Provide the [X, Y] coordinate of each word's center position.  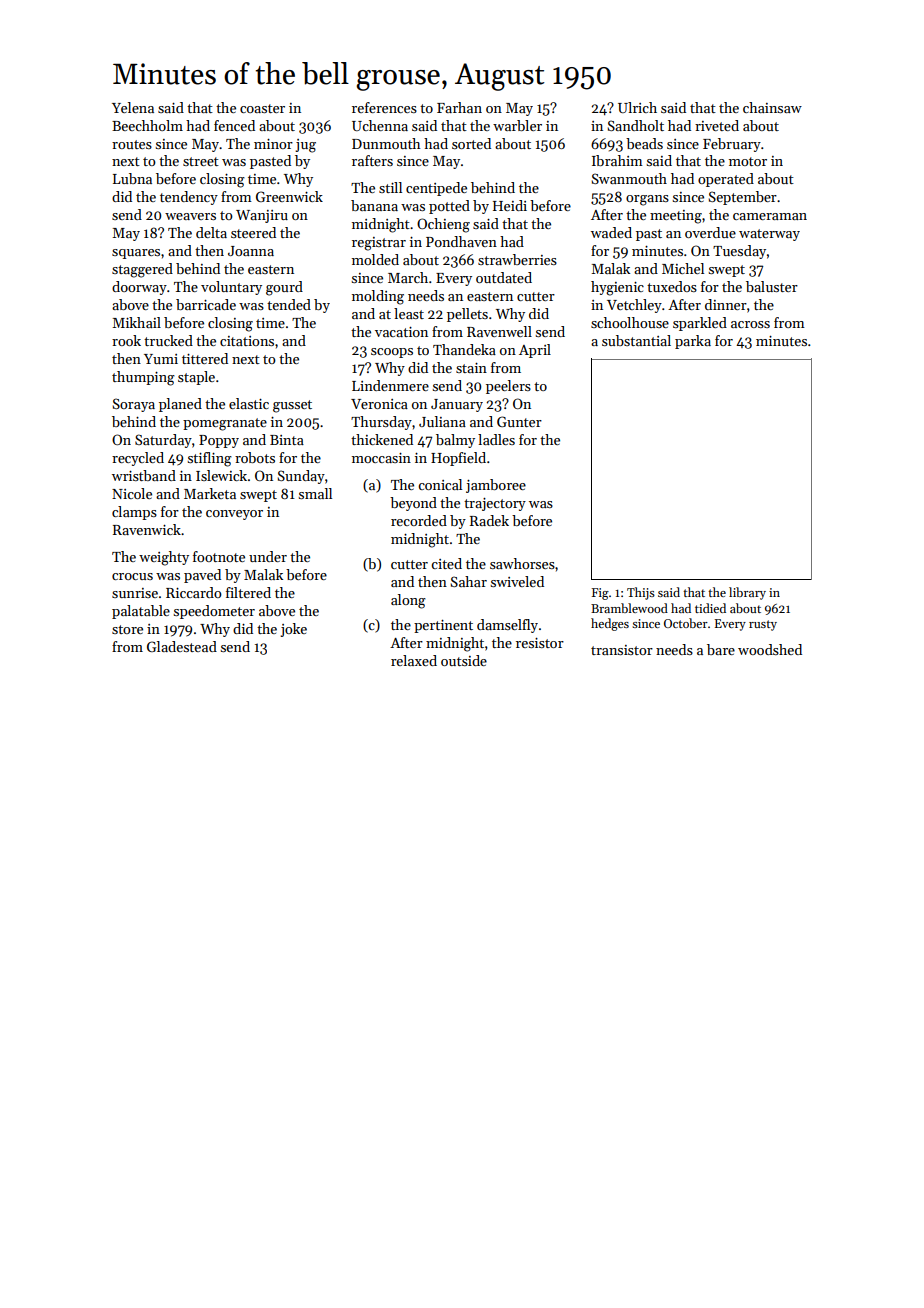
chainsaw [772, 107]
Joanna [251, 251]
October [686, 623]
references [384, 107]
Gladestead [182, 646]
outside [464, 660]
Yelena [133, 107]
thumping [143, 378]
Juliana [442, 421]
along [408, 601]
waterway [769, 235]
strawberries [517, 259]
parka [693, 342]
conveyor [234, 515]
